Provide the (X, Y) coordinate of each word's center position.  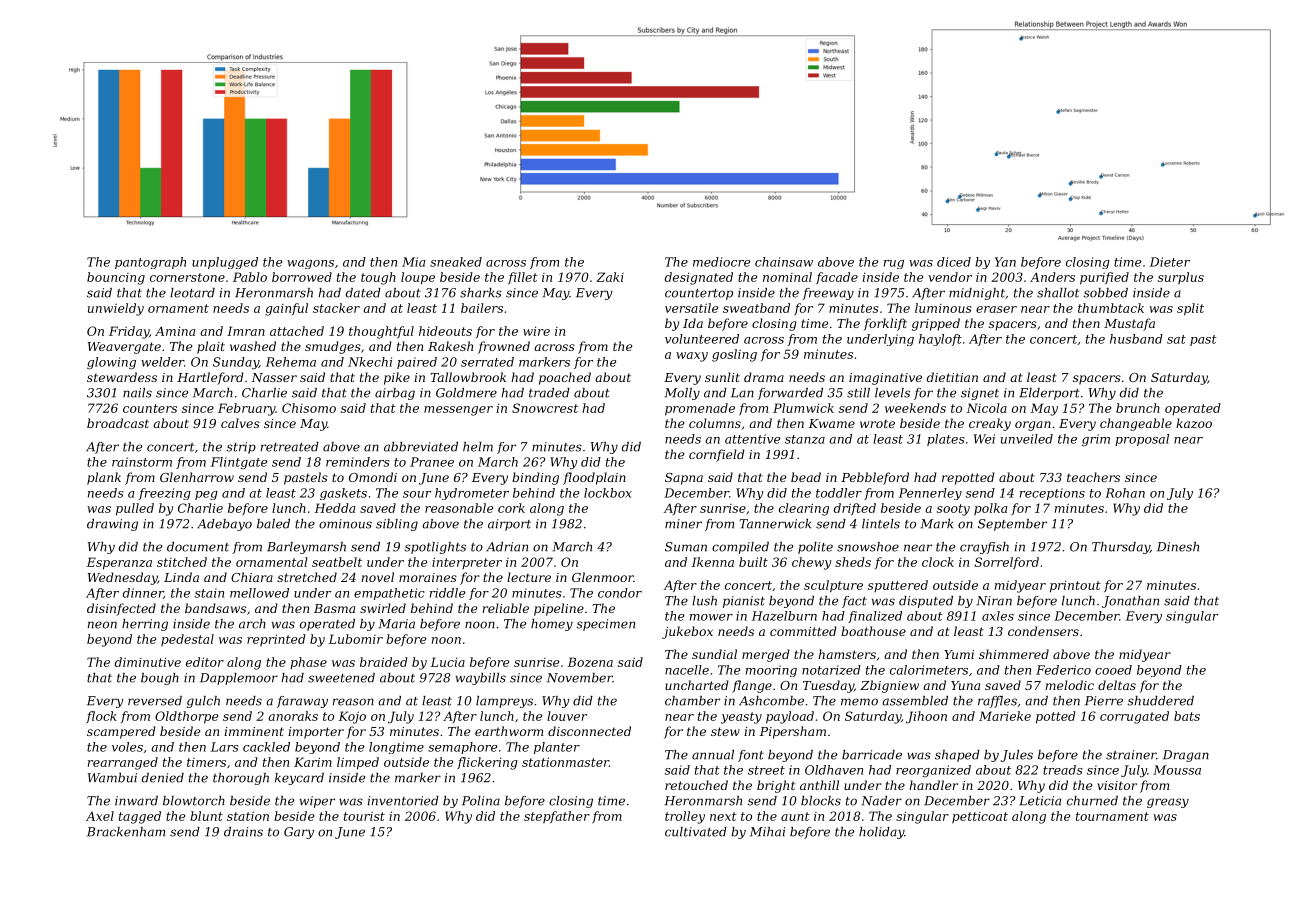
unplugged (225, 263)
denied (163, 778)
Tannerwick (775, 524)
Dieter (1170, 262)
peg (206, 495)
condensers (1043, 631)
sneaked (456, 262)
